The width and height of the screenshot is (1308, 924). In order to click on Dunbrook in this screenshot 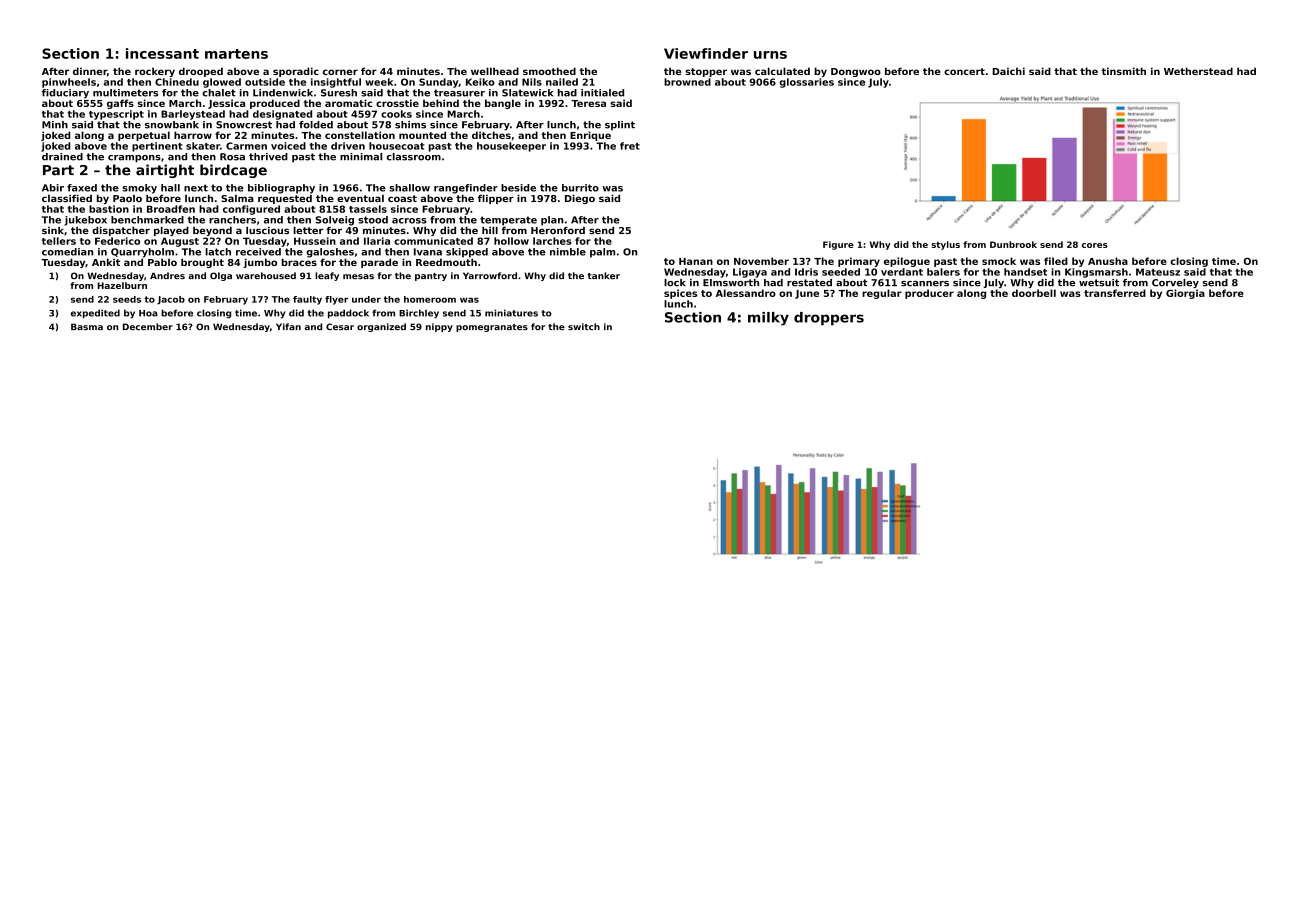, I will do `click(1013, 244)`.
